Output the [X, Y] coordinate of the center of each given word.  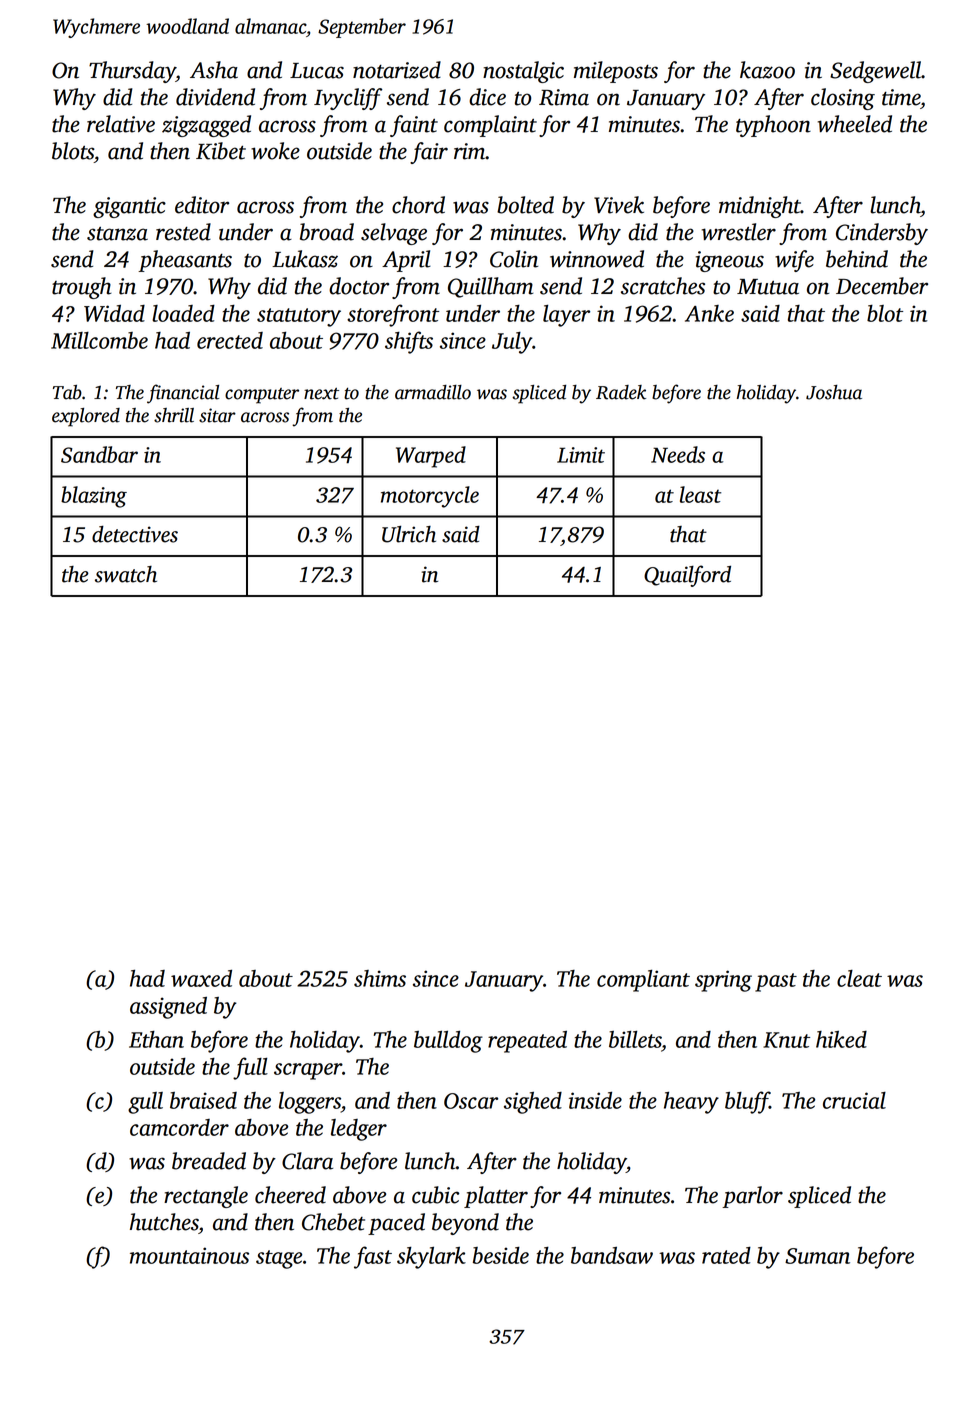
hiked [841, 1039]
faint [414, 126]
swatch [126, 574]
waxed [201, 978]
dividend [215, 97]
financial [183, 394]
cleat [859, 978]
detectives [135, 534]
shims [380, 978]
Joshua [834, 392]
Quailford [687, 576]
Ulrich [409, 534]
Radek [621, 392]
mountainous [189, 1255]
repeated [527, 1042]
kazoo [767, 70]
